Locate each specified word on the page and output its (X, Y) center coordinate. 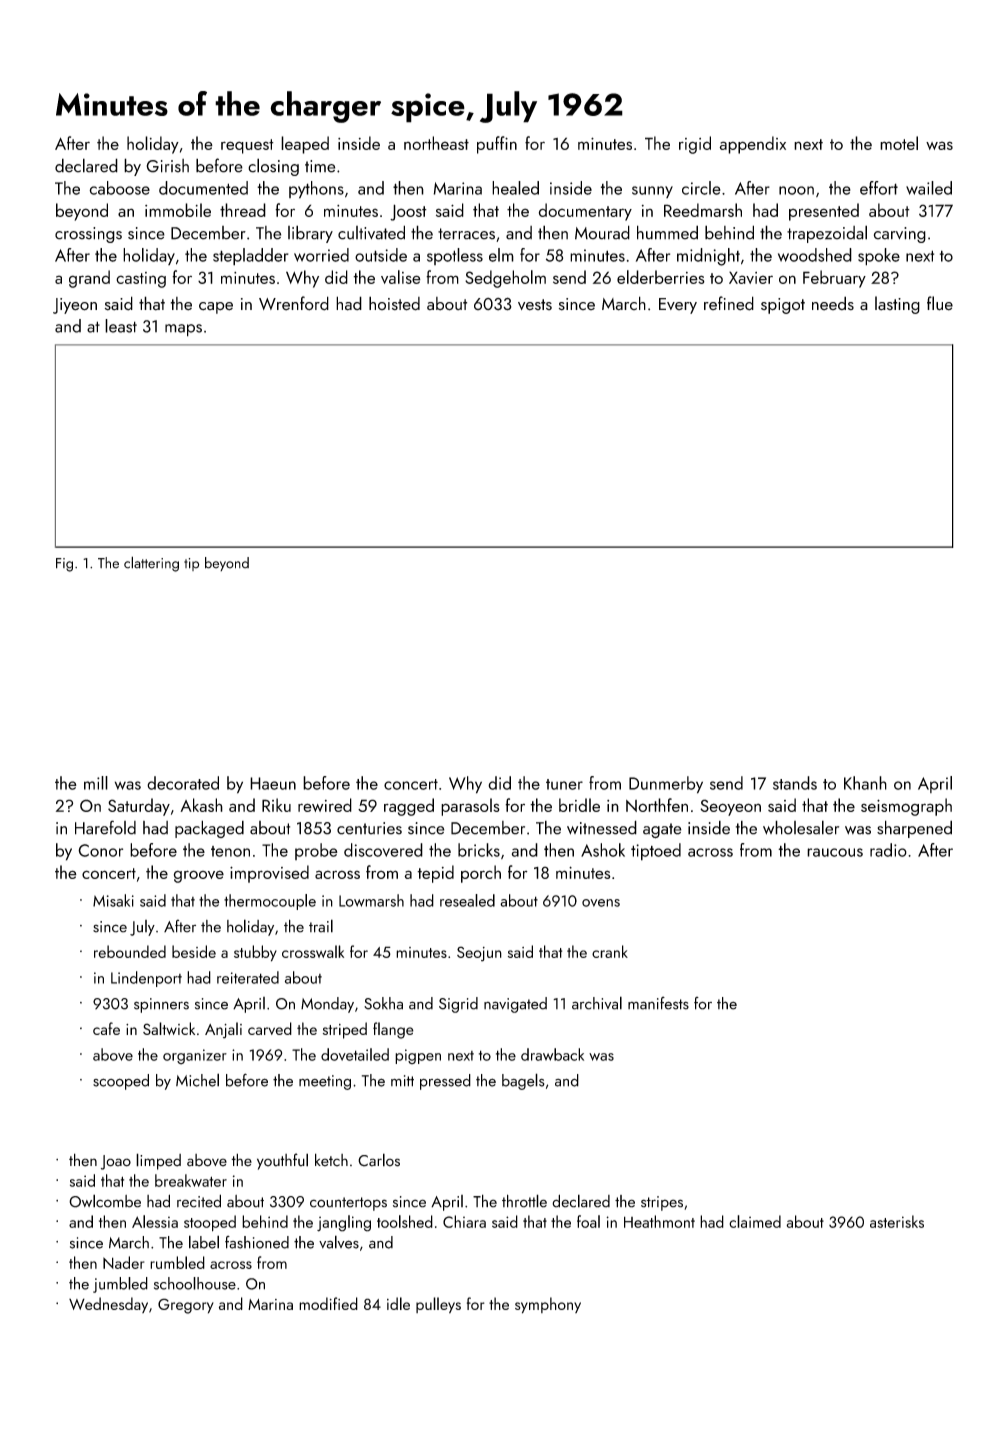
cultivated (371, 232)
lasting (897, 305)
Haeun (273, 783)
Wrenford (294, 303)
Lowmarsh (371, 900)
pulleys (438, 1305)
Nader (124, 1262)
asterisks (897, 1221)
